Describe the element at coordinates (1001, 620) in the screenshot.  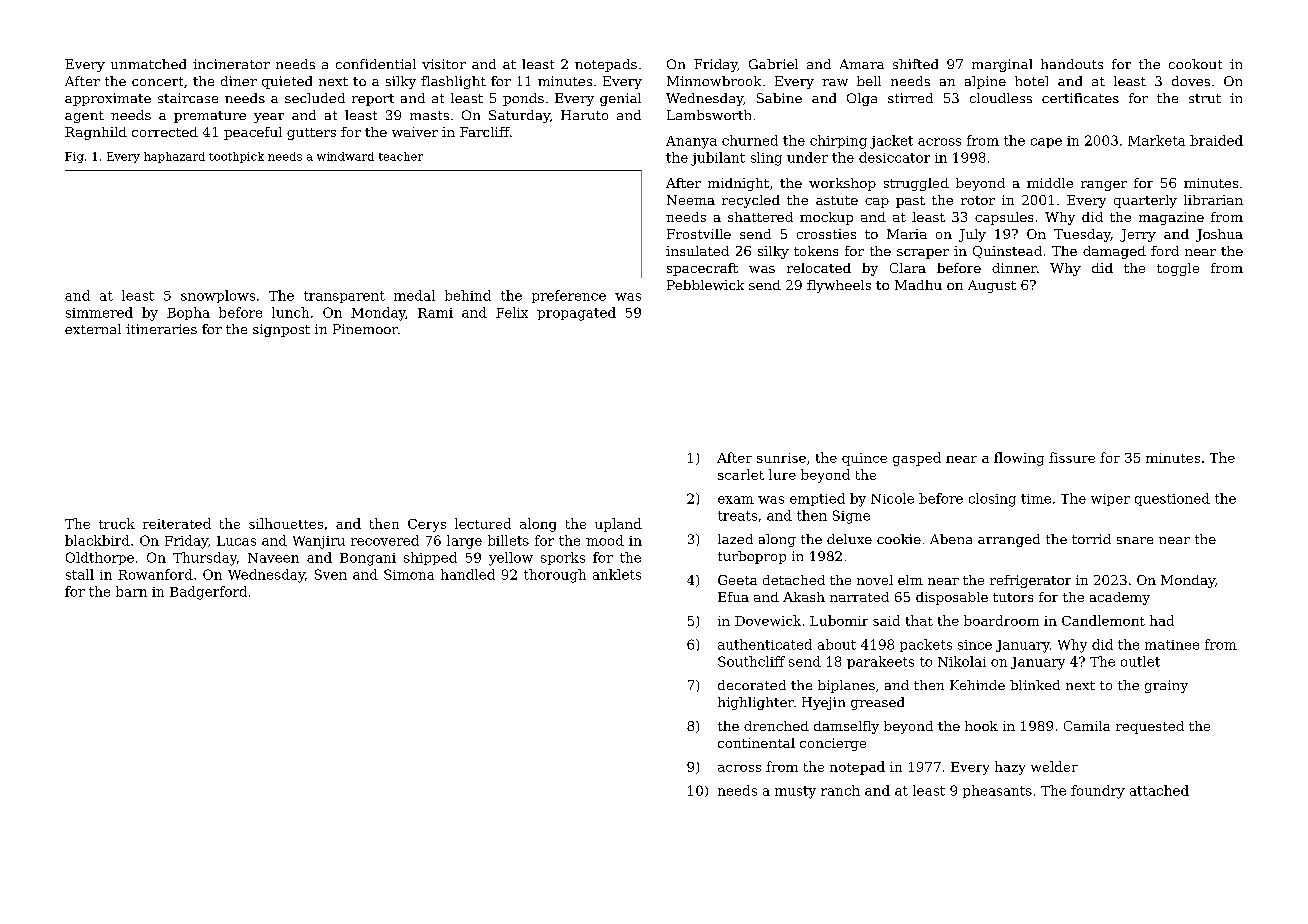
I see `boardroom` at that location.
